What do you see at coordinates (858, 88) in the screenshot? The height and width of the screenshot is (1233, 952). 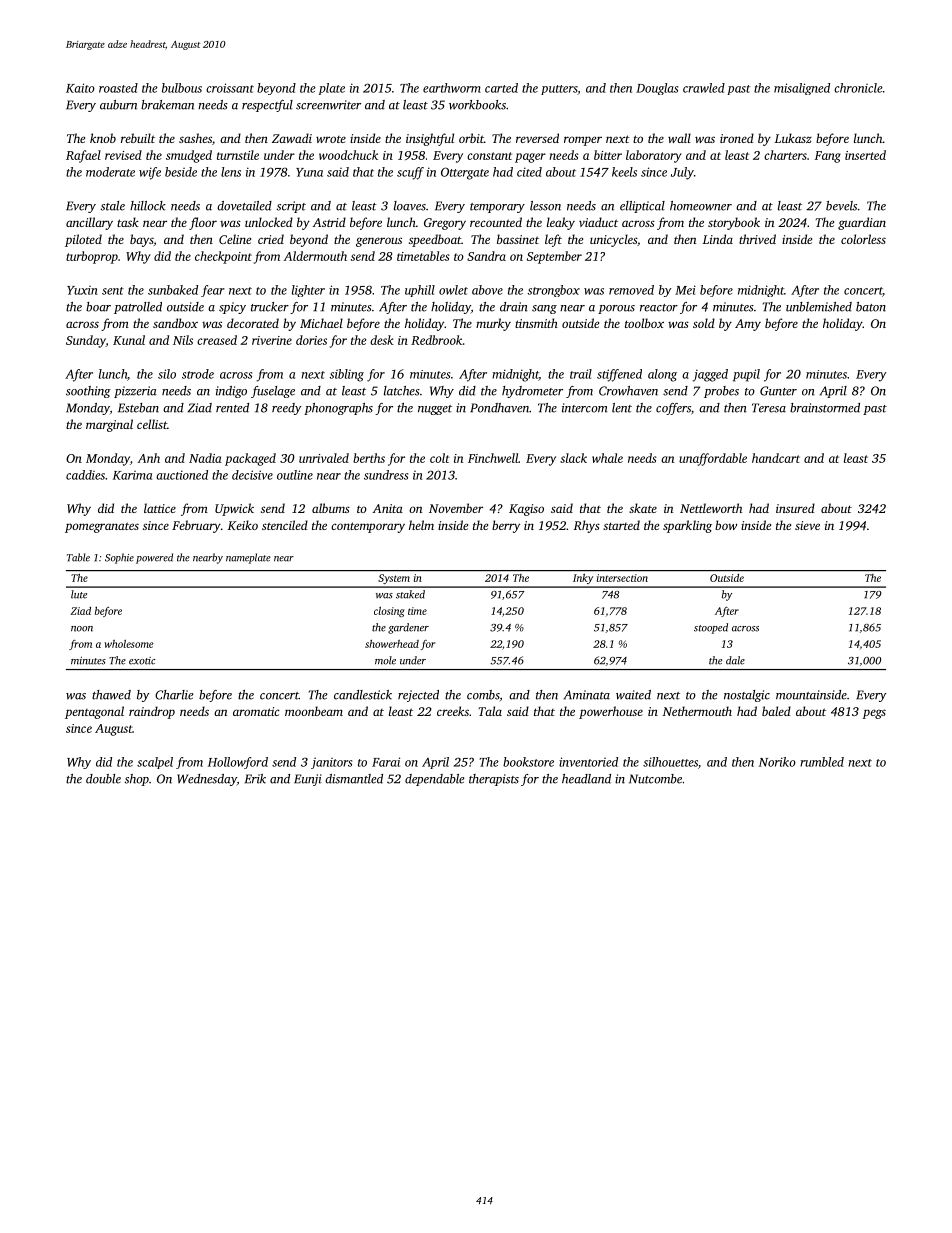 I see `chronicle` at bounding box center [858, 88].
